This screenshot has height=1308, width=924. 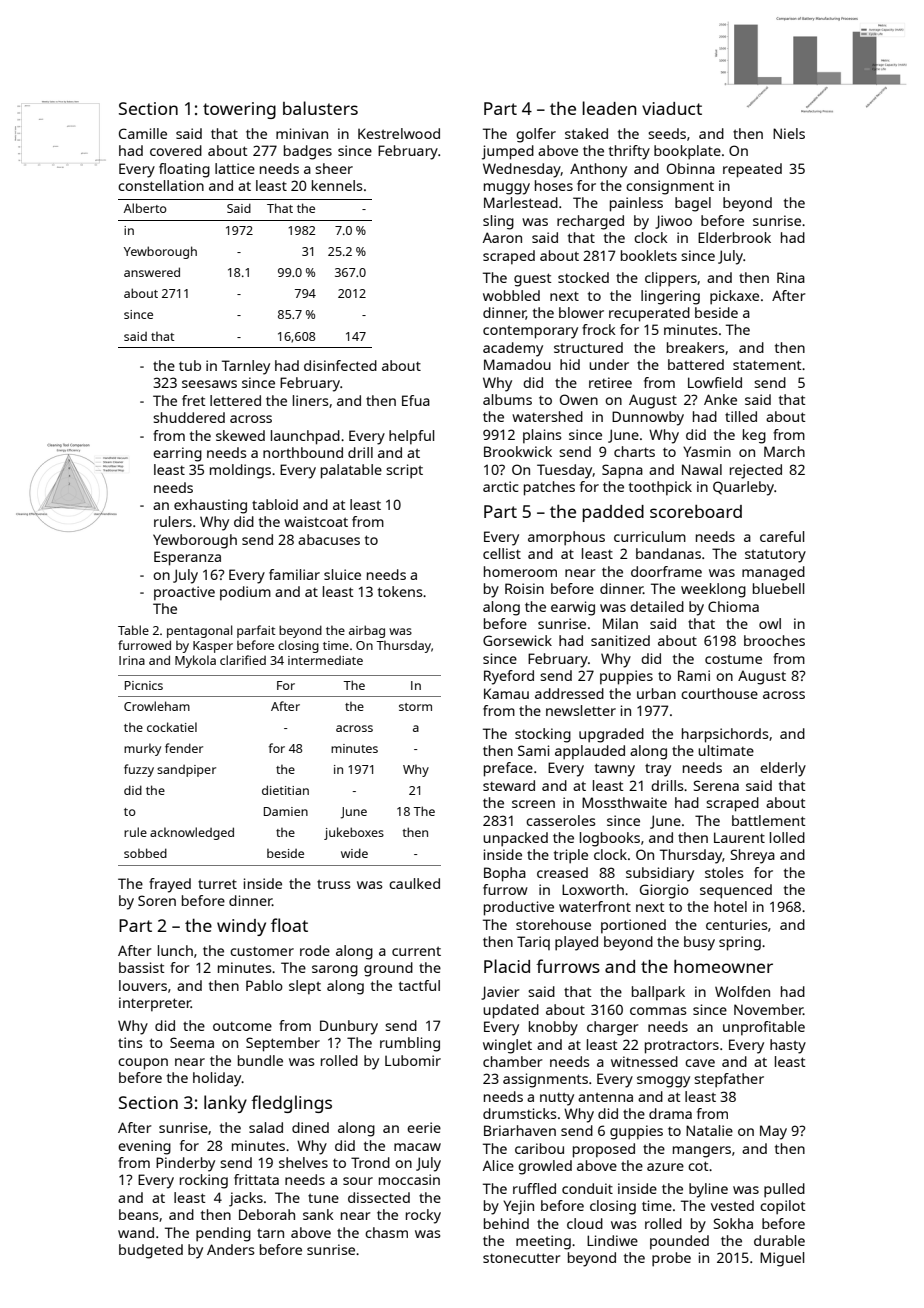 I want to click on proposed, so click(x=604, y=1150).
